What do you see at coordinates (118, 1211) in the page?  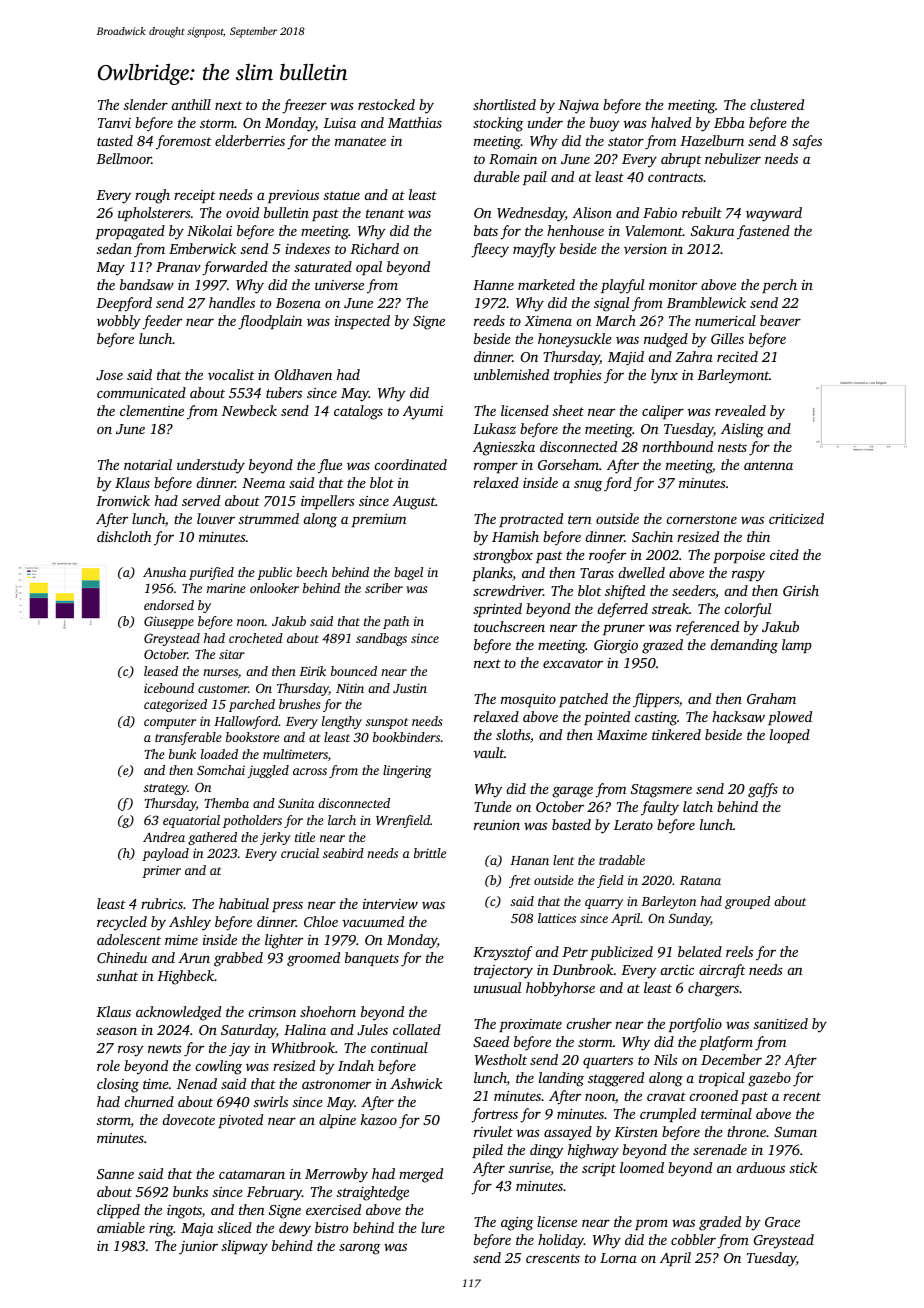 I see `clipped` at bounding box center [118, 1211].
